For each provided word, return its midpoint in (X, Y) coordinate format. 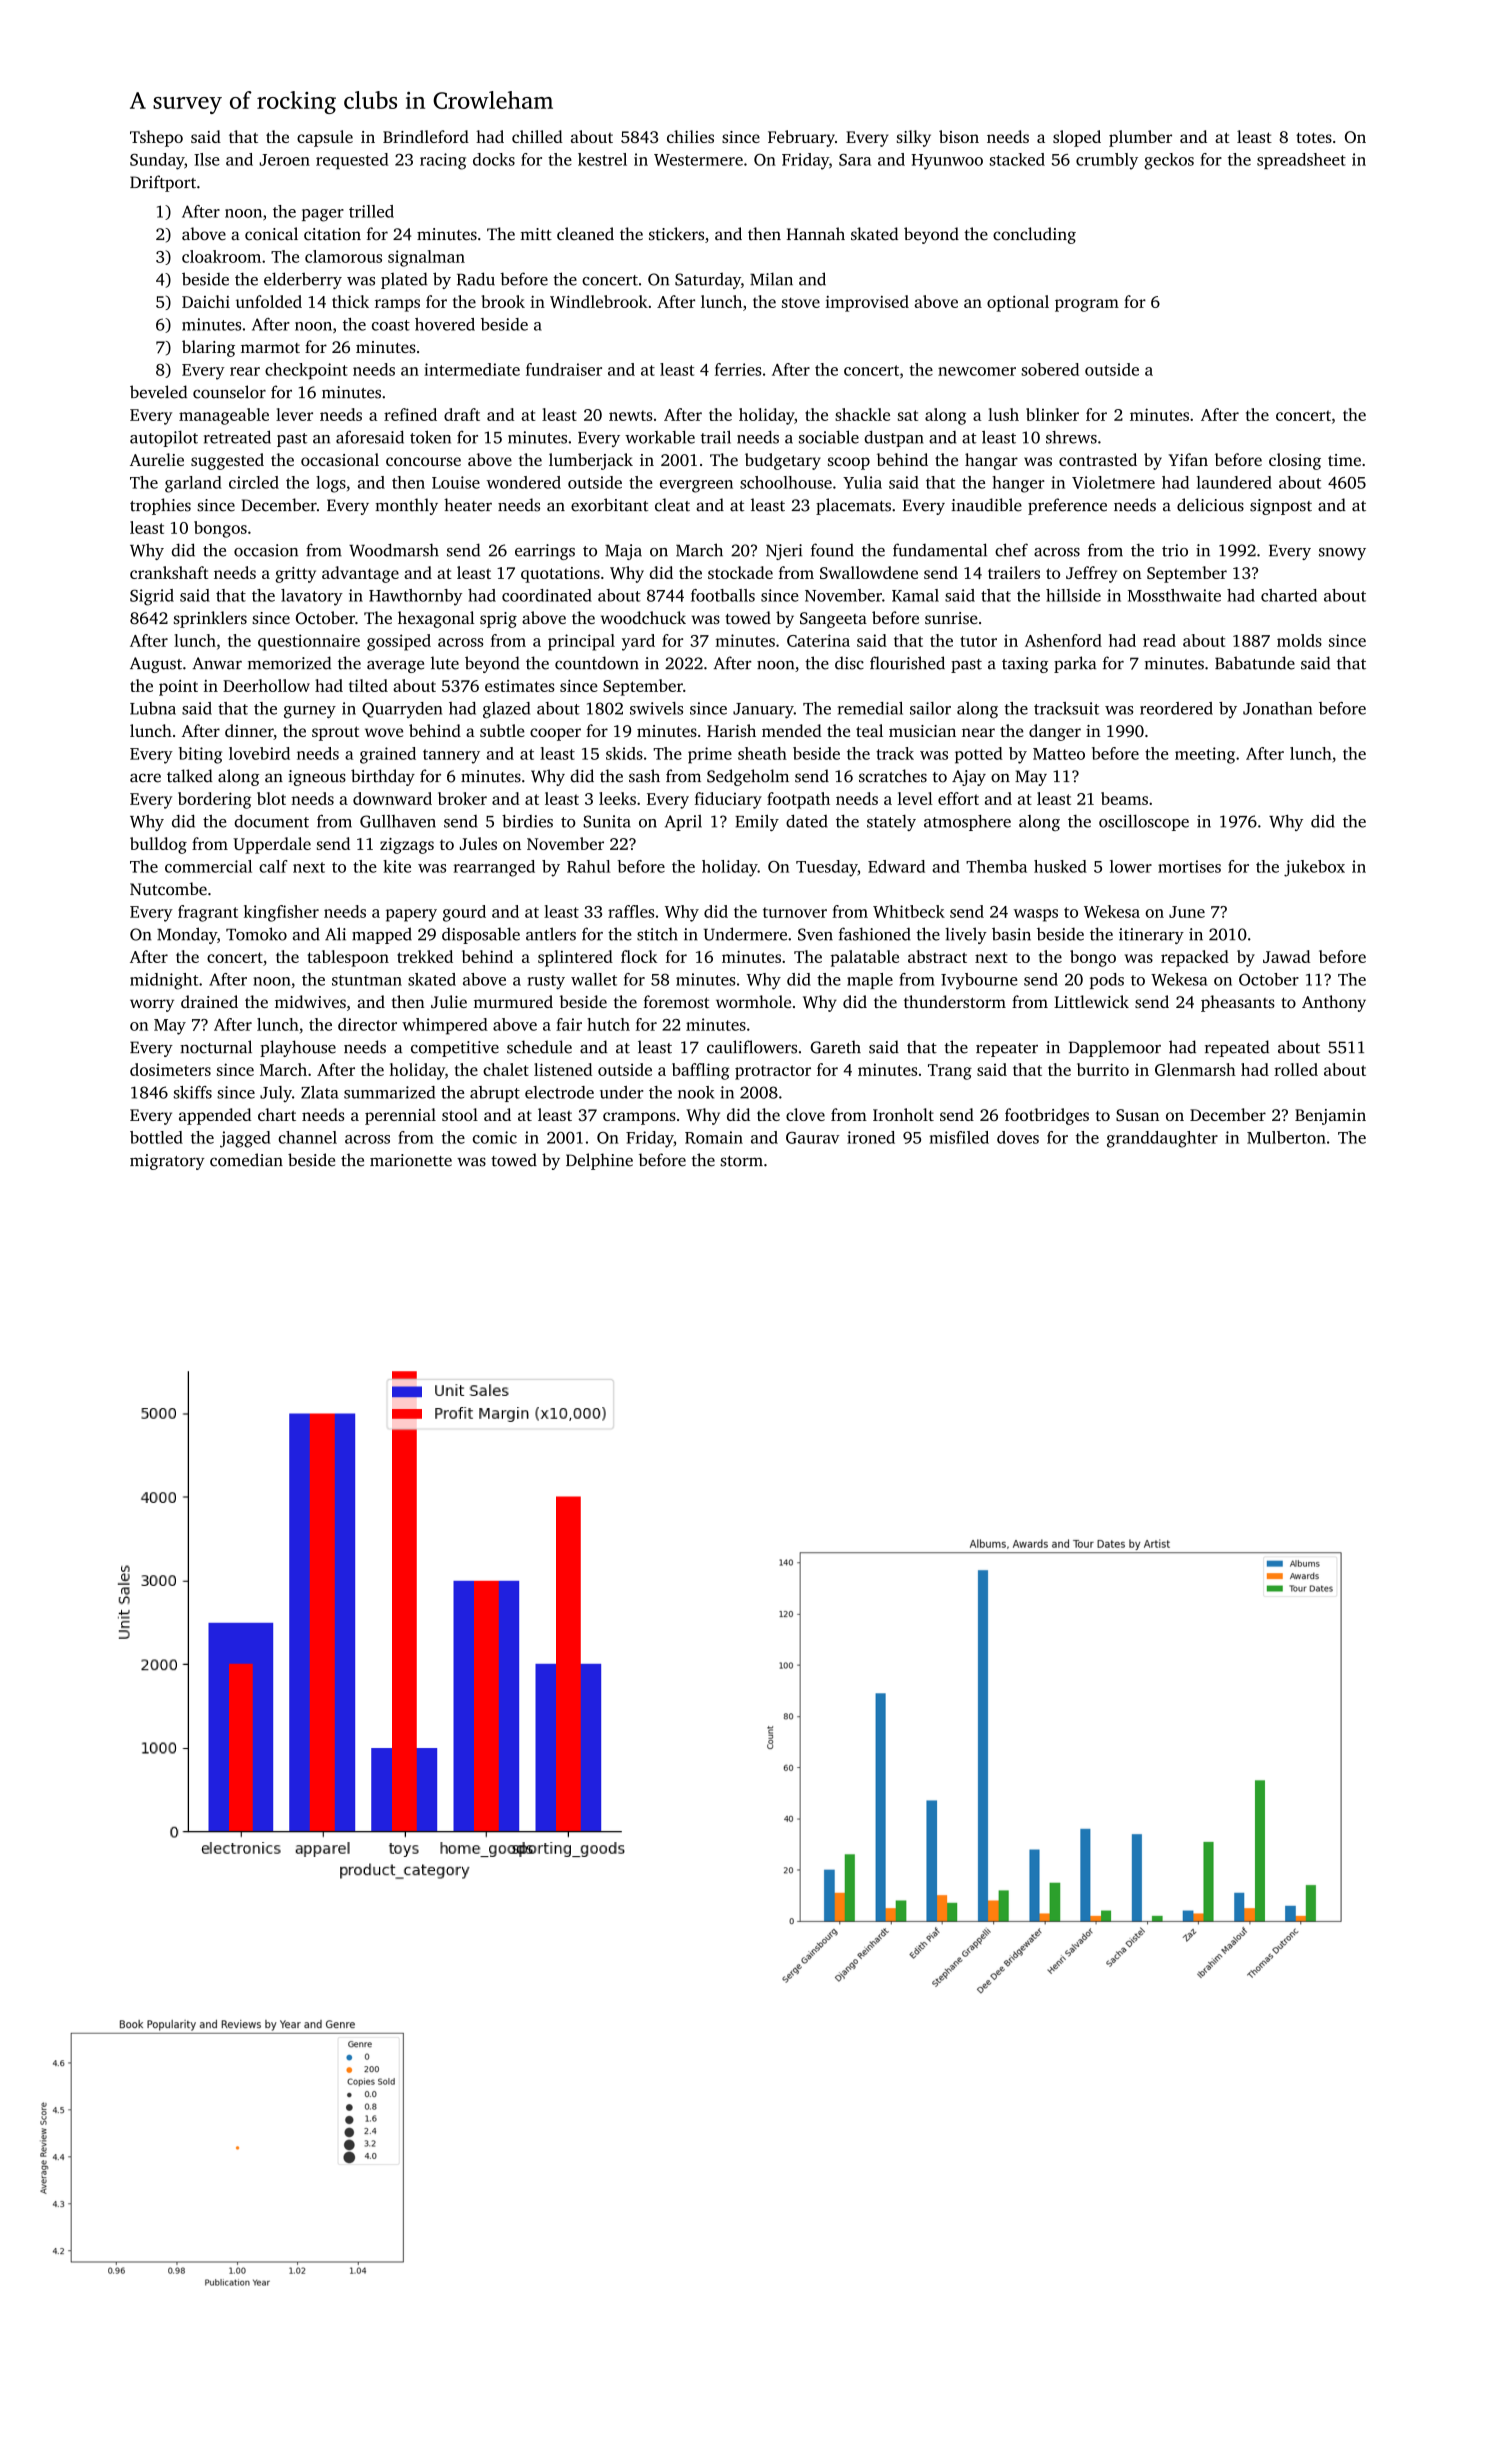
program (1087, 305)
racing (443, 161)
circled (254, 482)
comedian (246, 1160)
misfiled (959, 1137)
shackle (862, 414)
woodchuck (643, 617)
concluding (1034, 235)
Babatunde (1255, 663)
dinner (249, 732)
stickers (676, 234)
